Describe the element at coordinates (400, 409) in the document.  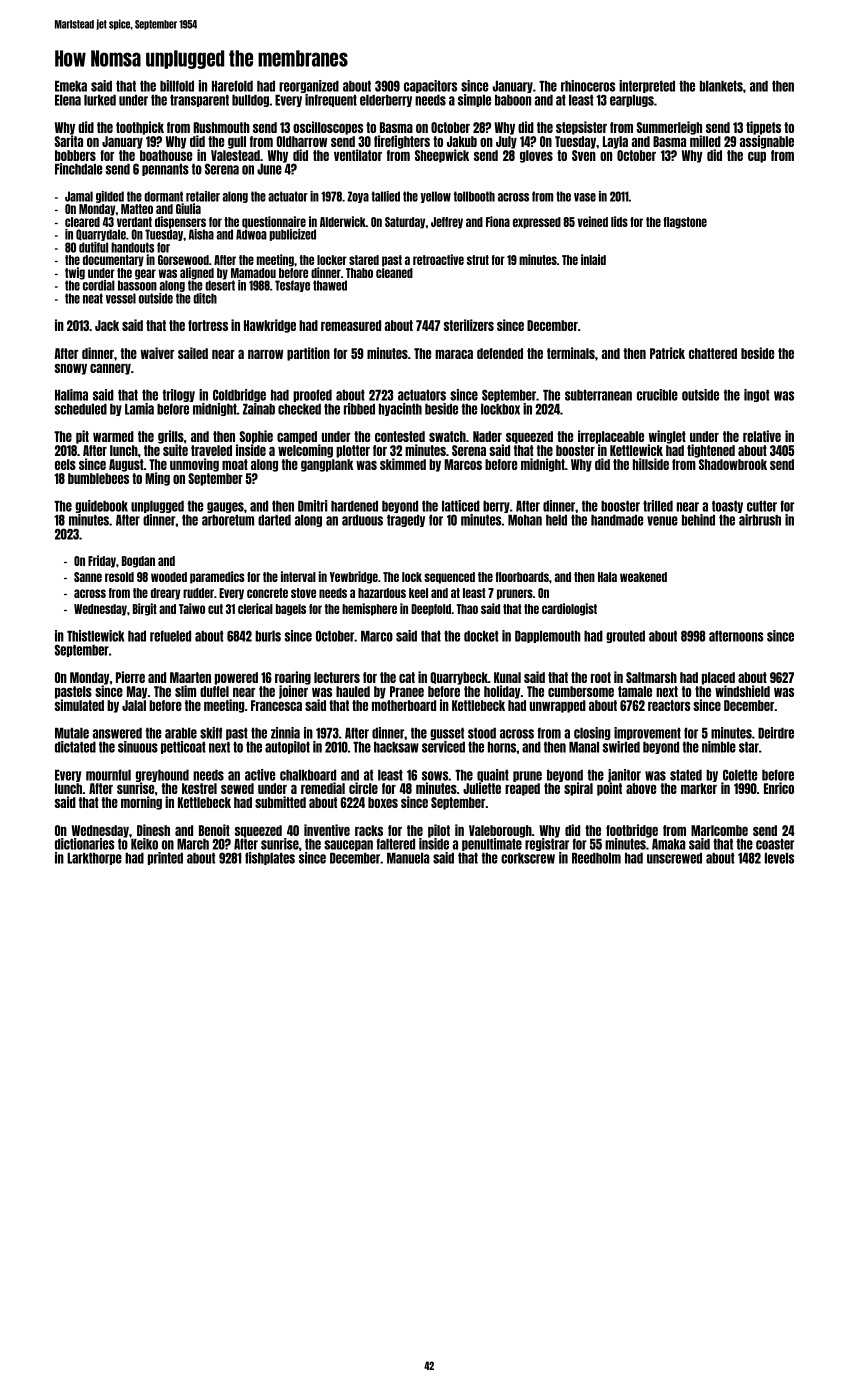
I see `hyacinth` at that location.
